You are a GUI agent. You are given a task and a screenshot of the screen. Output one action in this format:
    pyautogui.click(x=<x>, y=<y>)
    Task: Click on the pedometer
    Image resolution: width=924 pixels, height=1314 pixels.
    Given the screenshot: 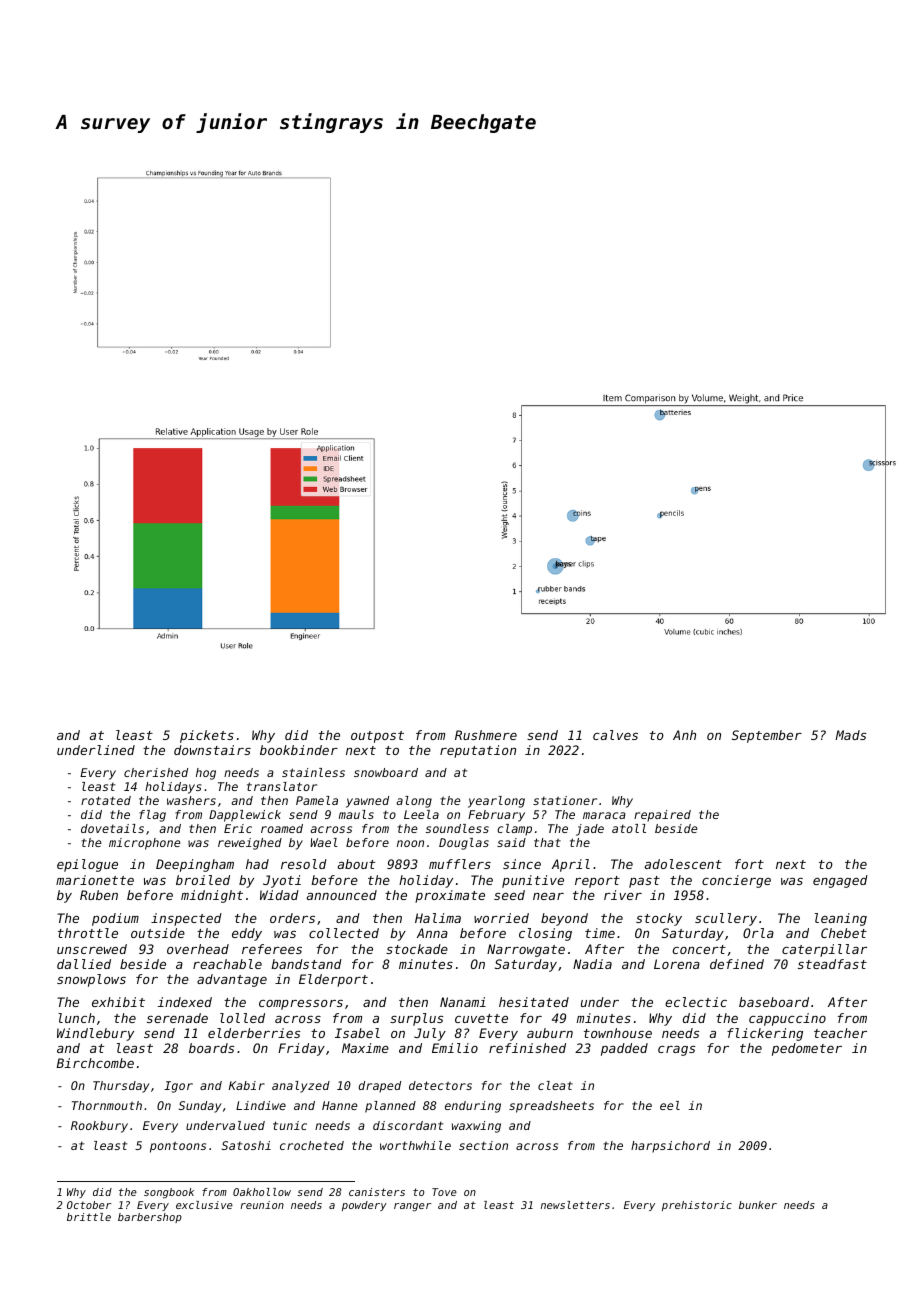 What is the action you would take?
    pyautogui.click(x=807, y=1049)
